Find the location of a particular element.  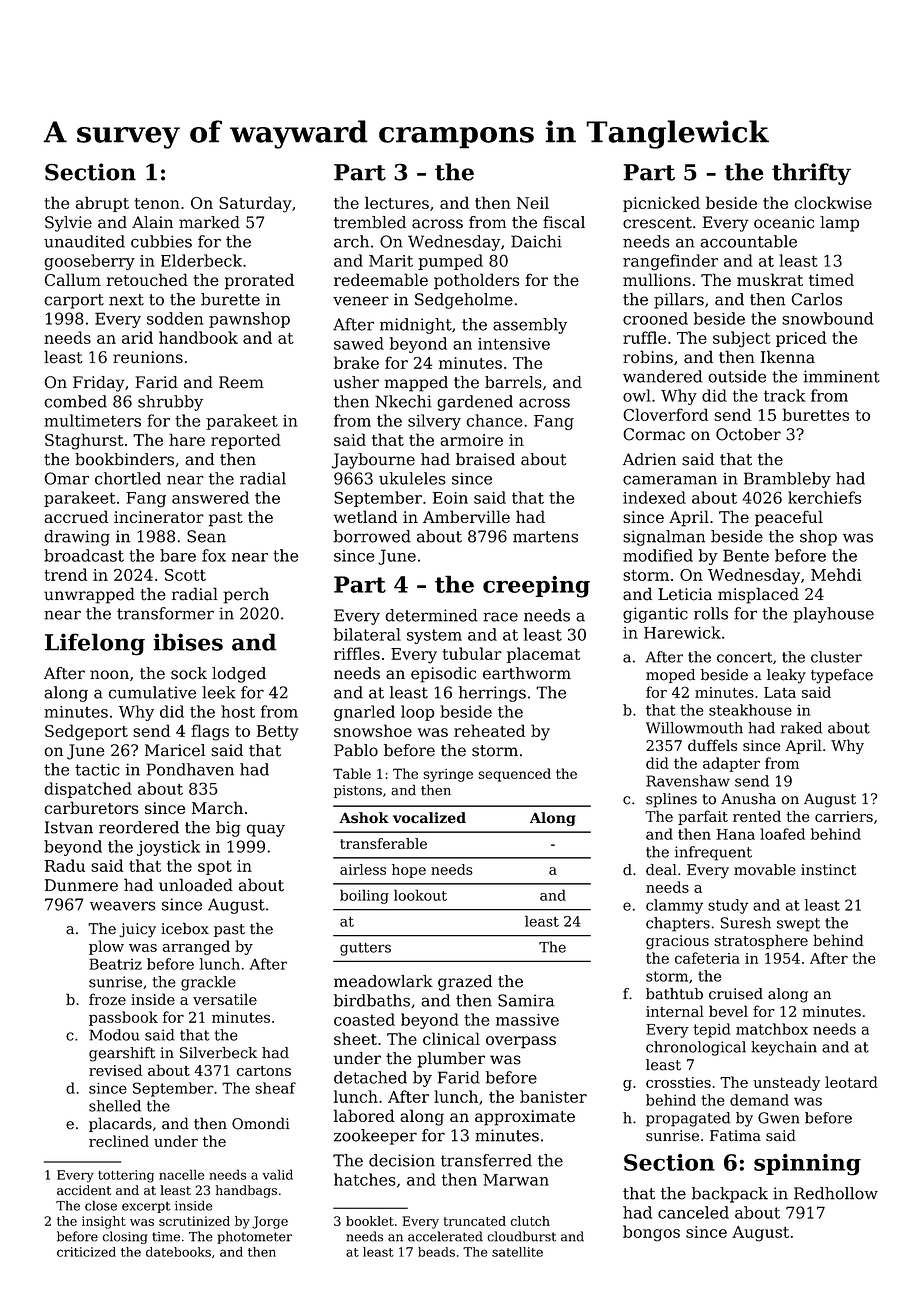

Anusha is located at coordinates (748, 799).
